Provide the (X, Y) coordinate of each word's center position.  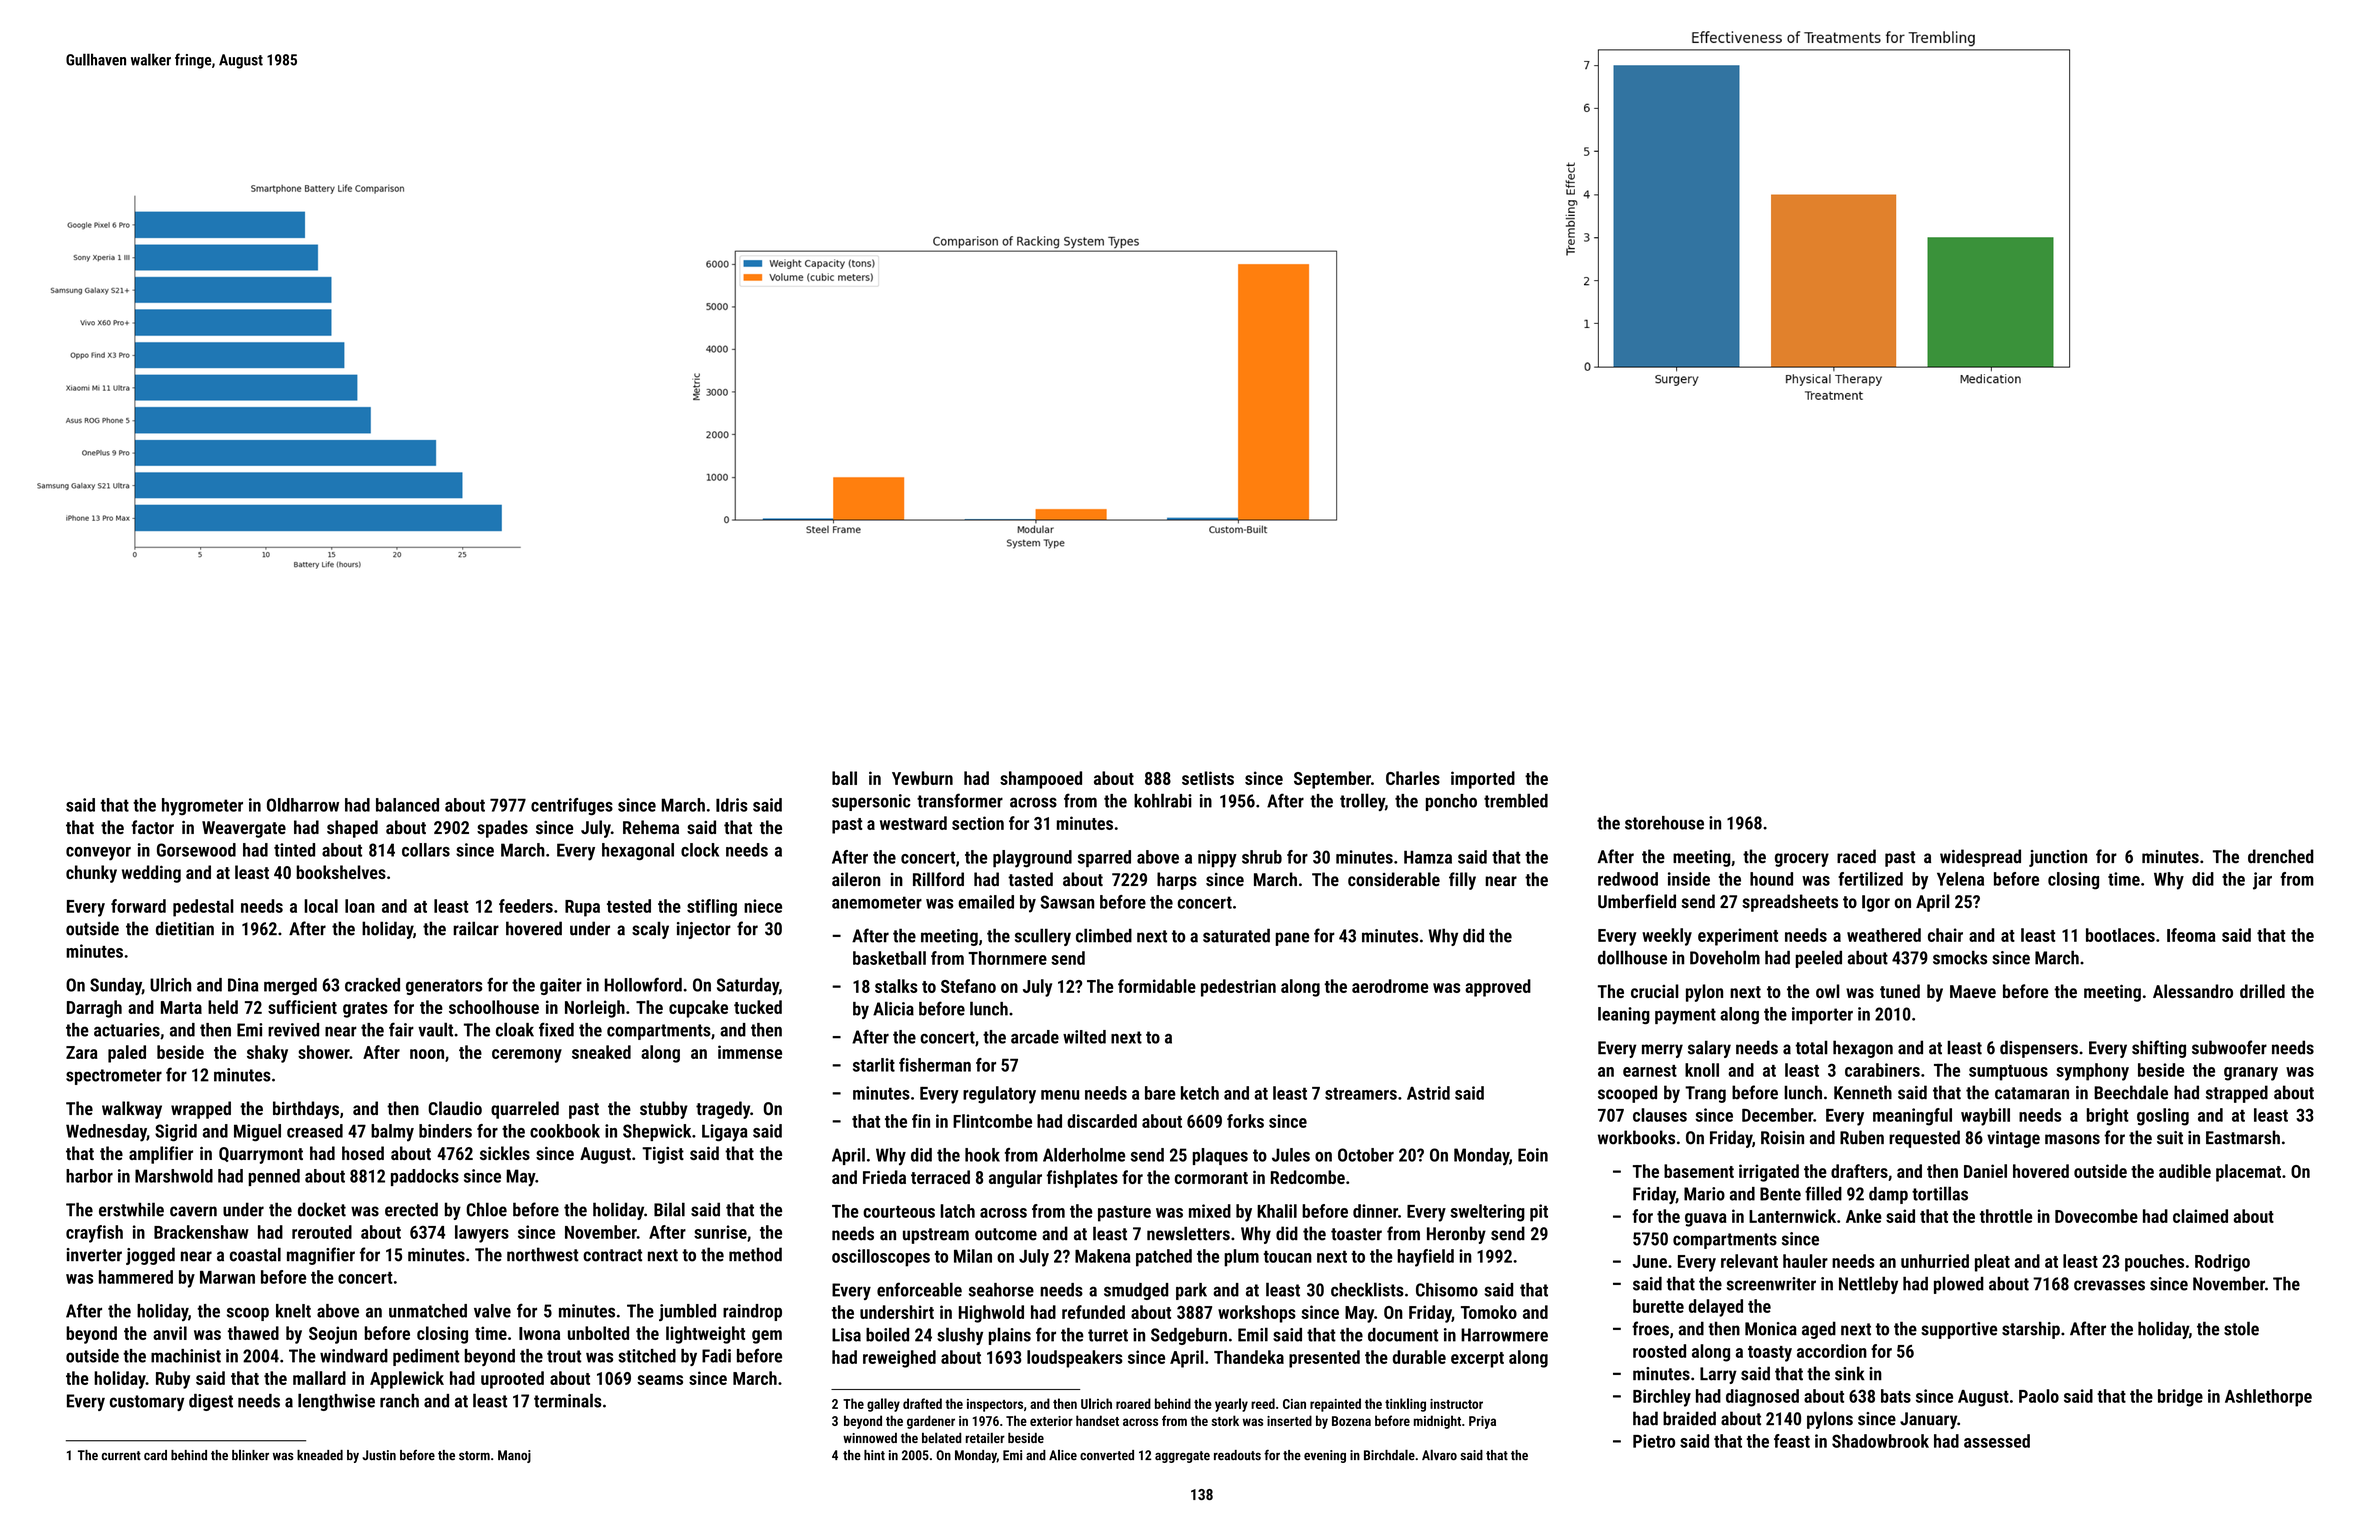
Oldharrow (303, 805)
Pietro (1654, 1441)
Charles (1413, 778)
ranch (399, 1401)
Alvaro (1439, 1455)
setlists (1208, 778)
